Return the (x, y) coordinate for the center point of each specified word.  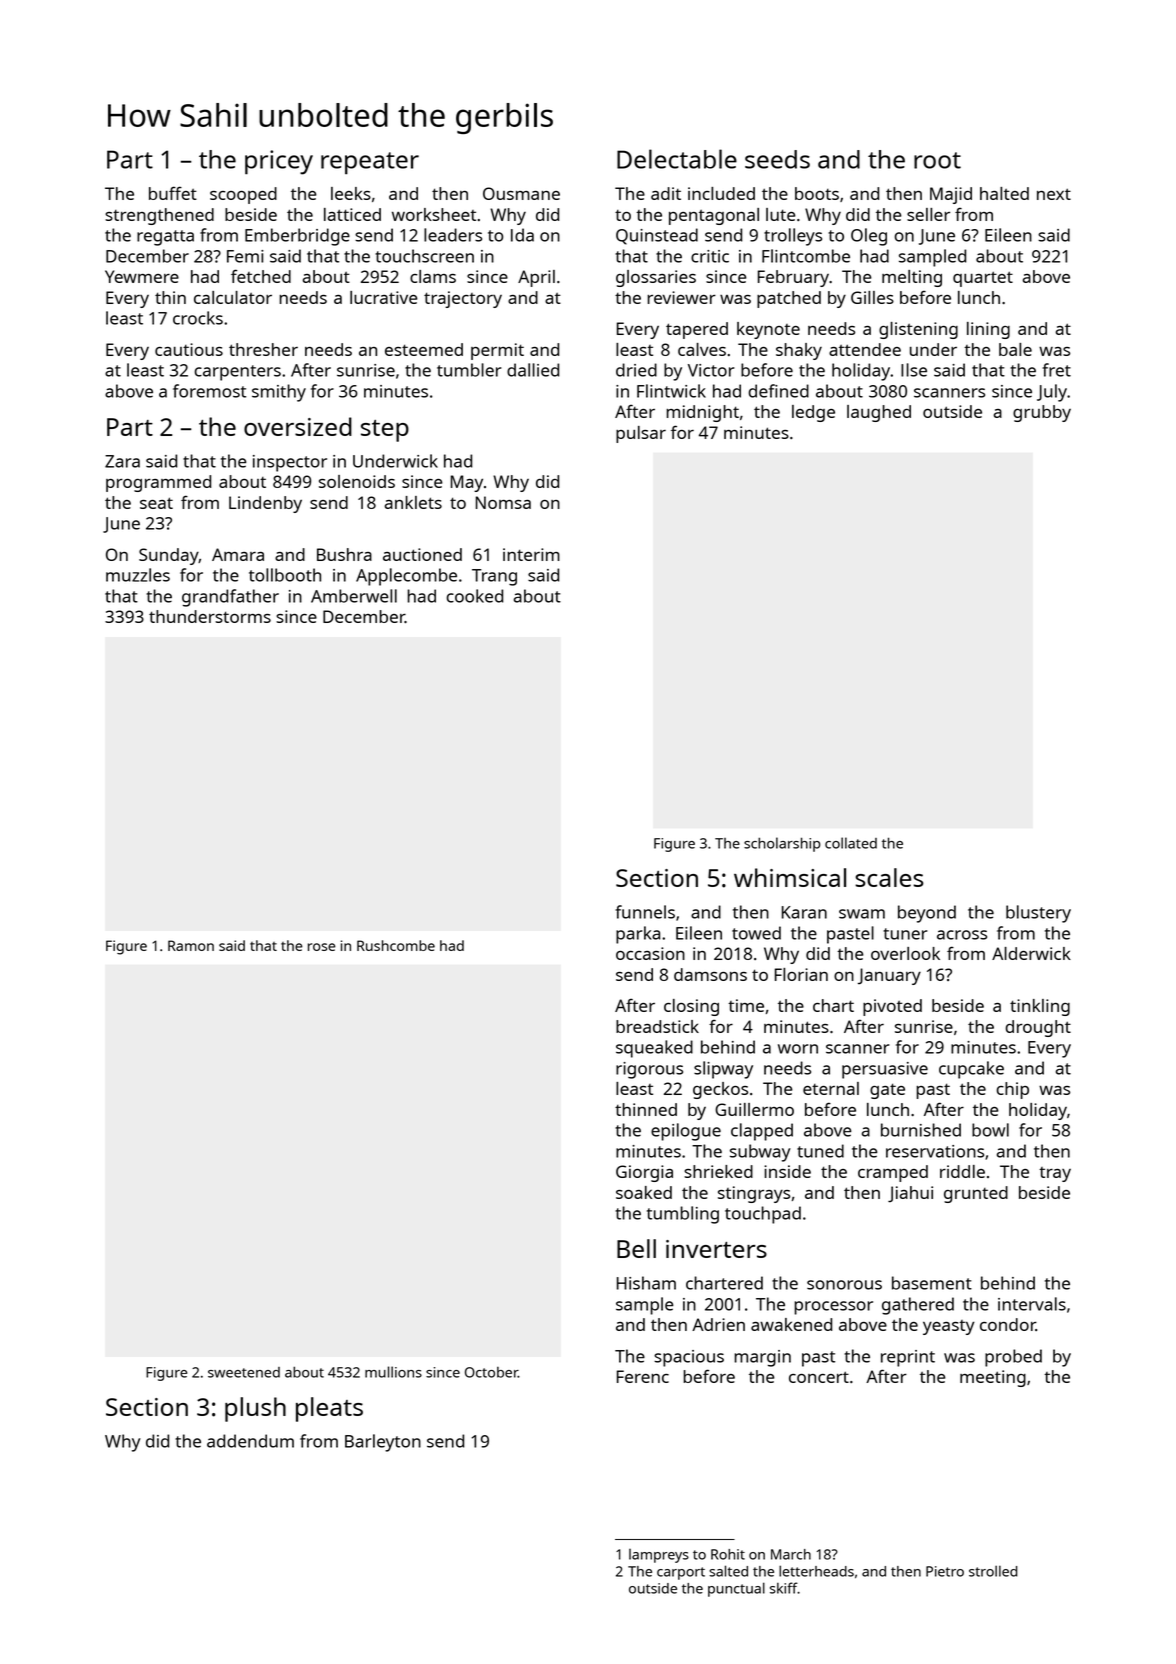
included (721, 193)
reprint (908, 1358)
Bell (636, 1248)
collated (851, 843)
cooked (475, 596)
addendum (250, 1441)
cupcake (971, 1070)
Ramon (191, 945)
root (937, 160)
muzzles (138, 575)
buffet (173, 193)
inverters (716, 1249)
